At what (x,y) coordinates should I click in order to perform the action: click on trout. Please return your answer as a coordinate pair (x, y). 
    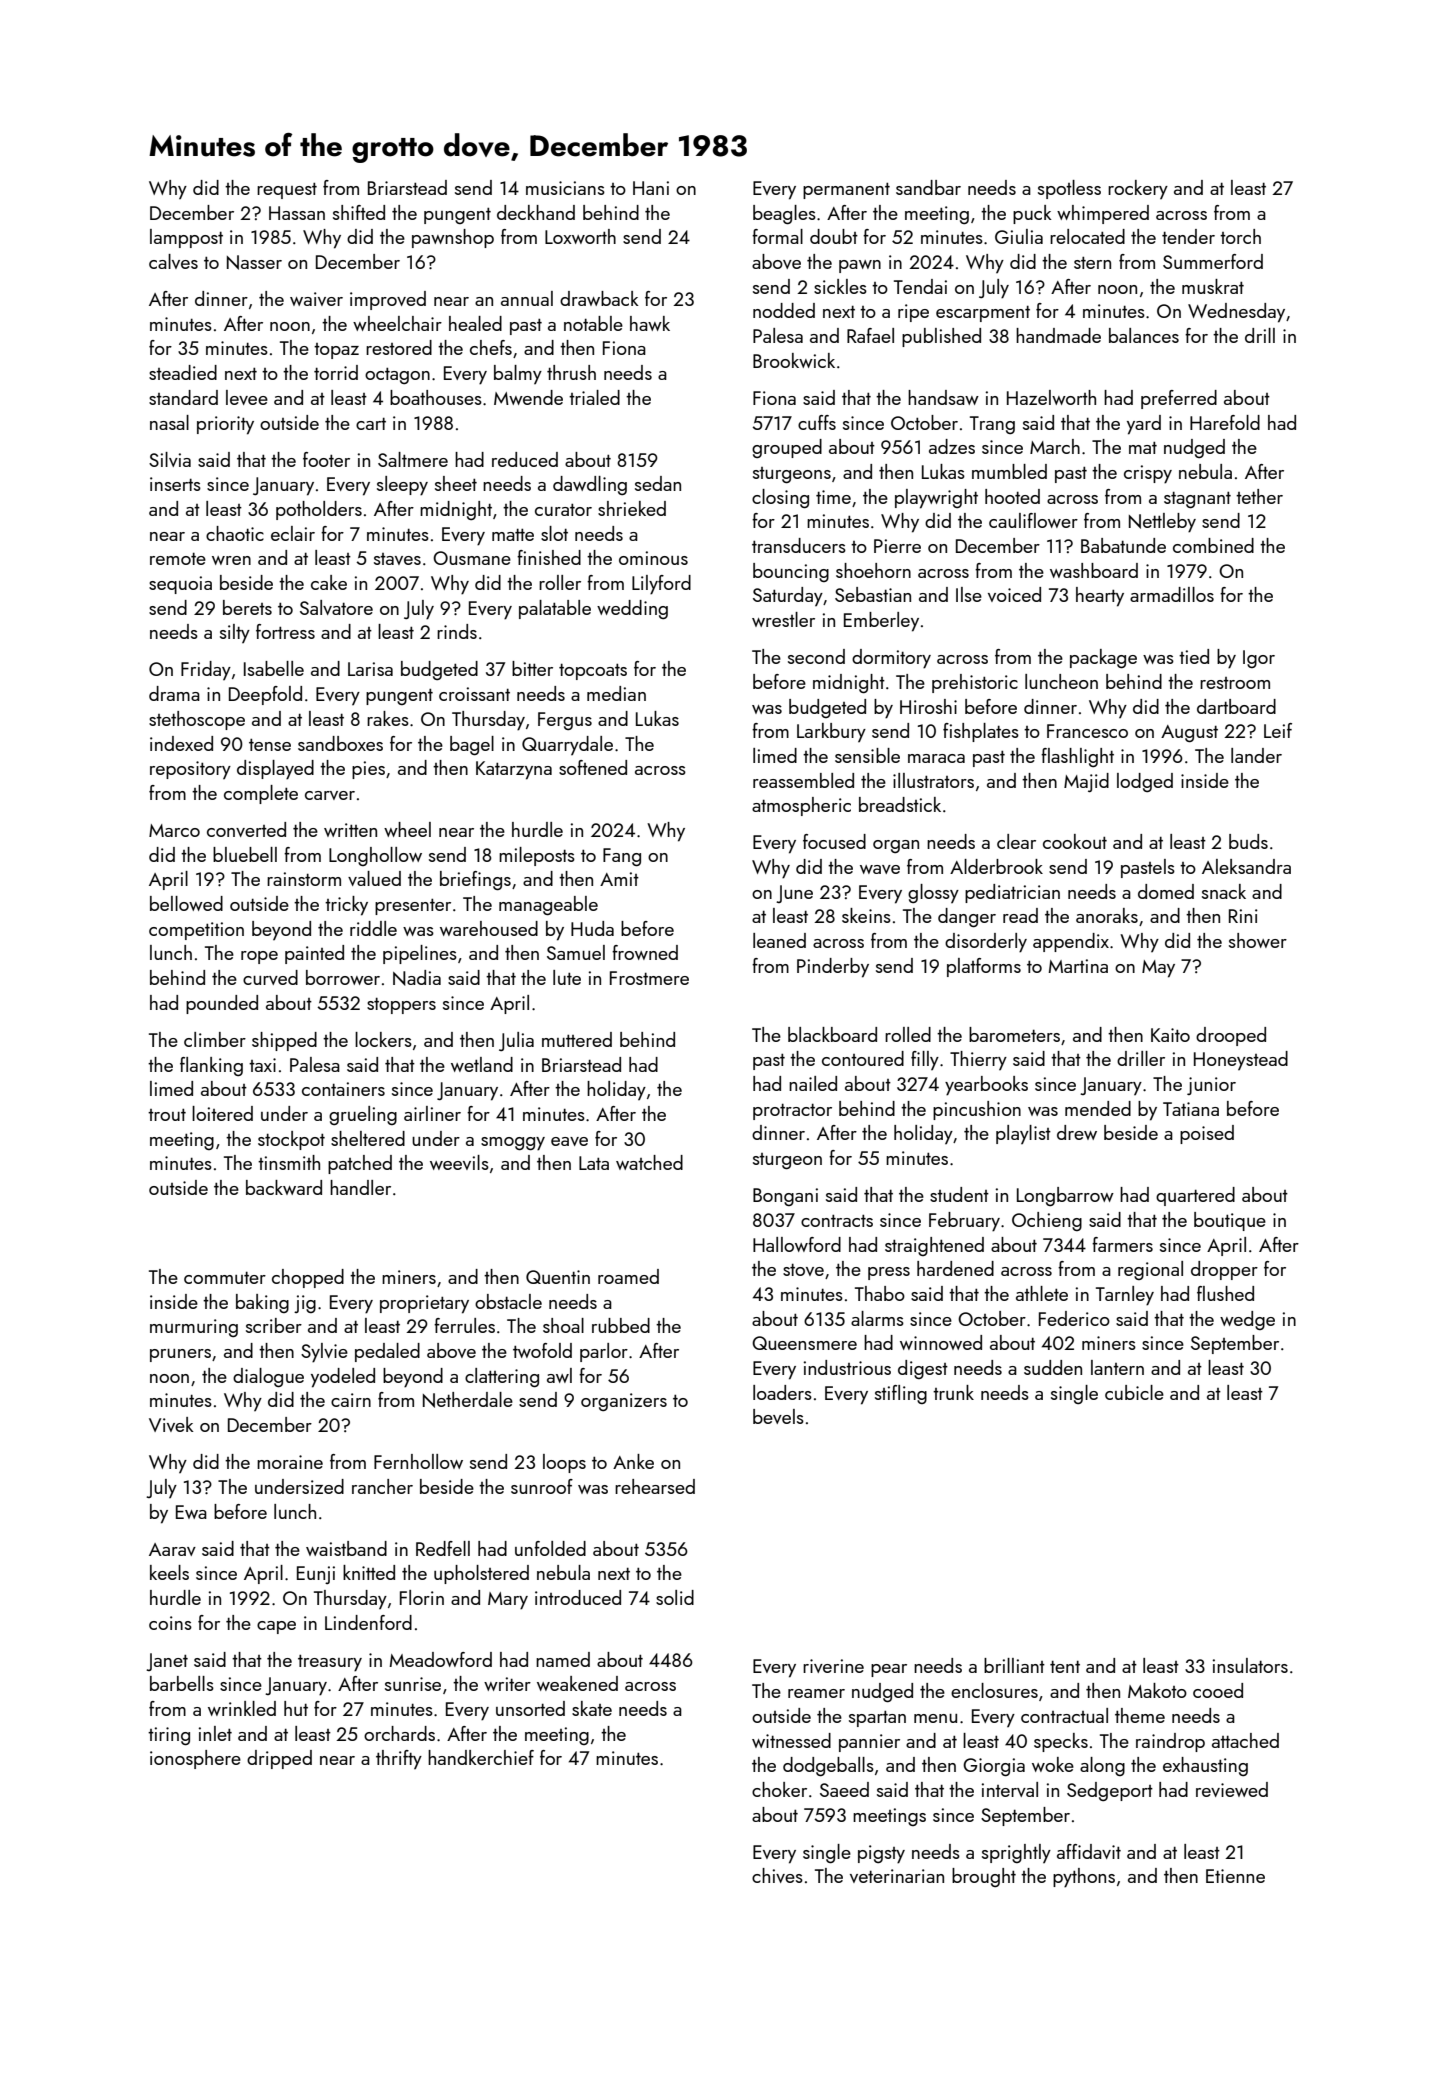
    Looking at the image, I should click on (167, 1115).
